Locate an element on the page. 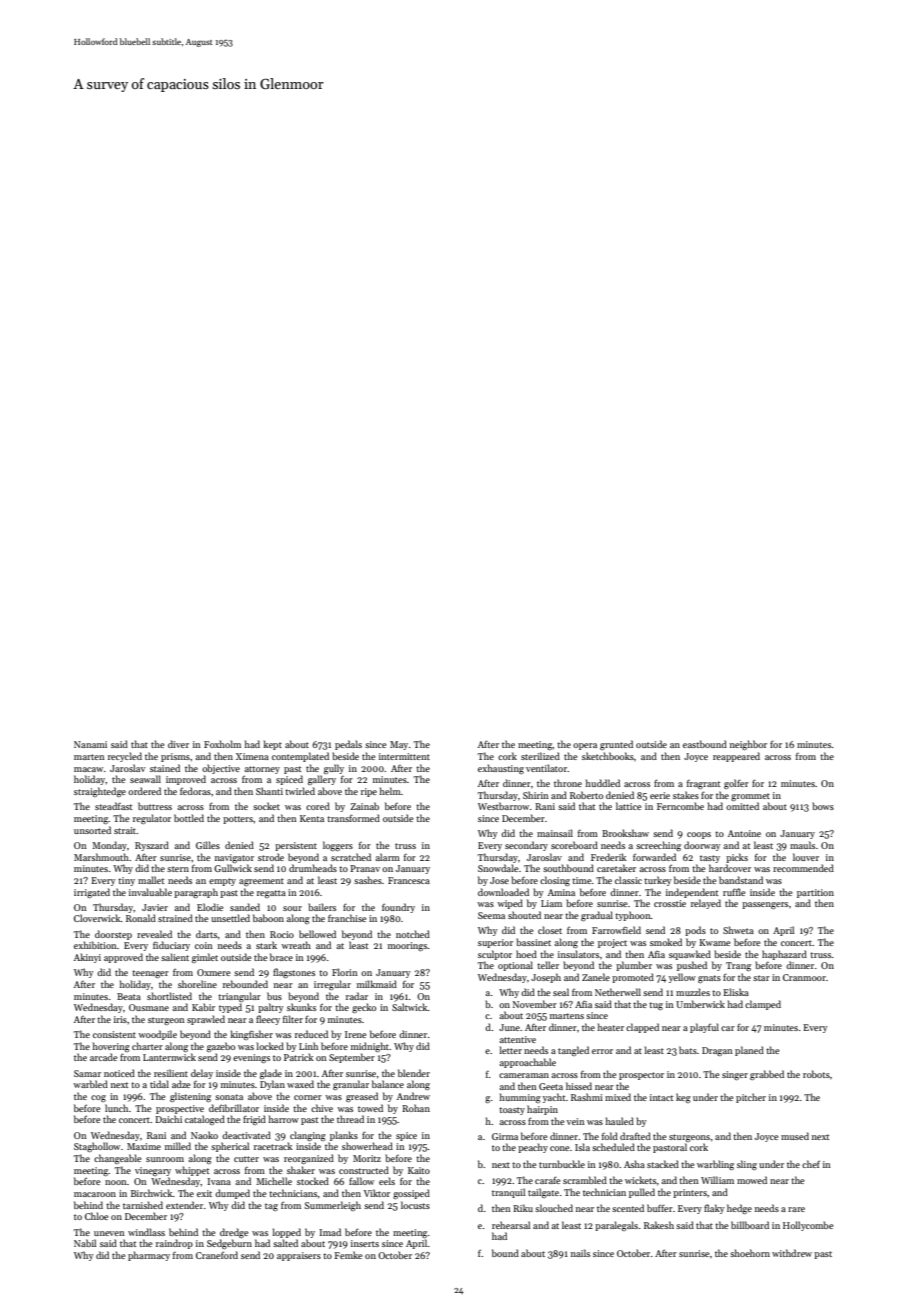 The width and height of the document is (908, 1316). Femke is located at coordinates (348, 1255).
